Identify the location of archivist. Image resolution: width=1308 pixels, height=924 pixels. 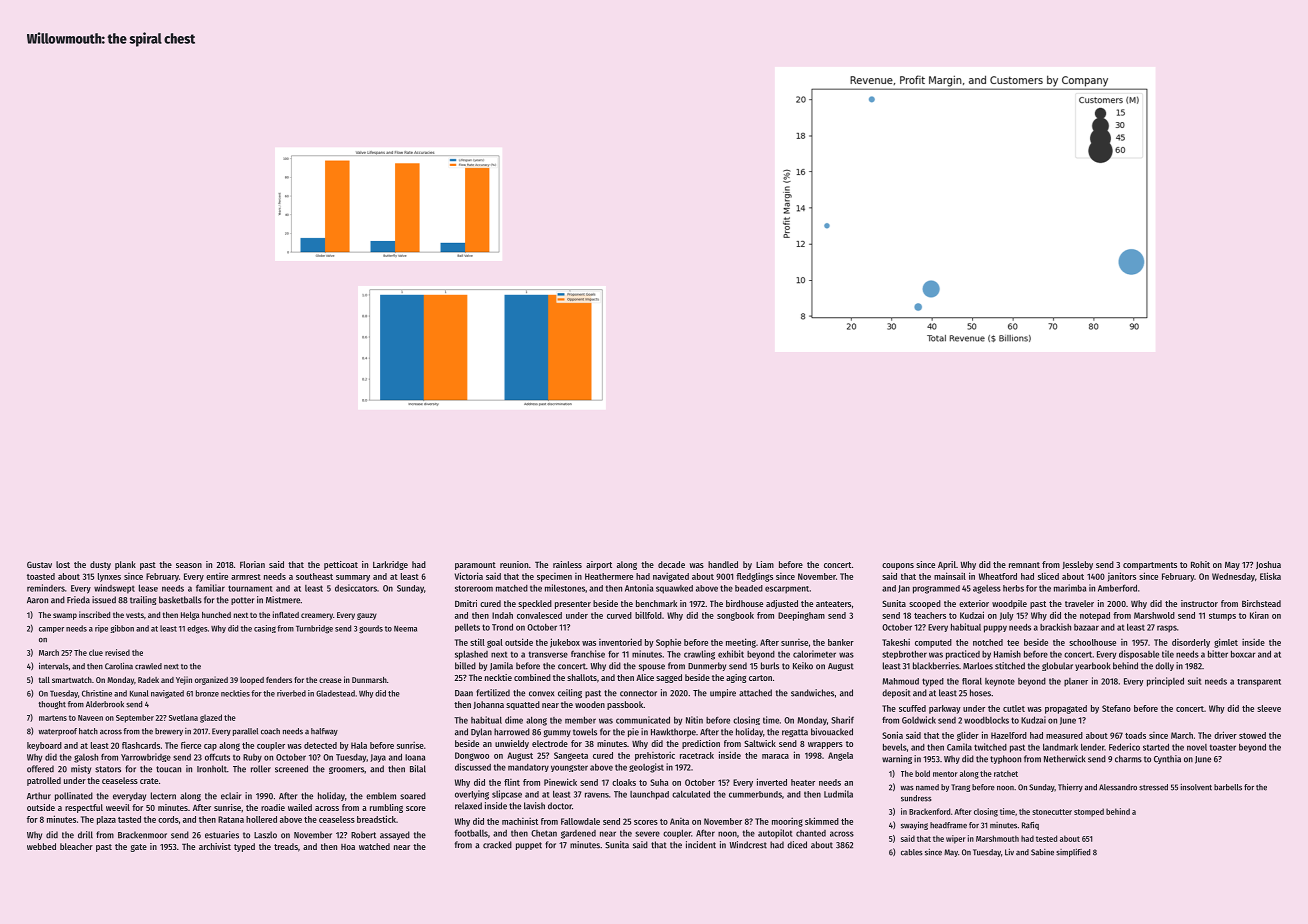
(215, 846).
